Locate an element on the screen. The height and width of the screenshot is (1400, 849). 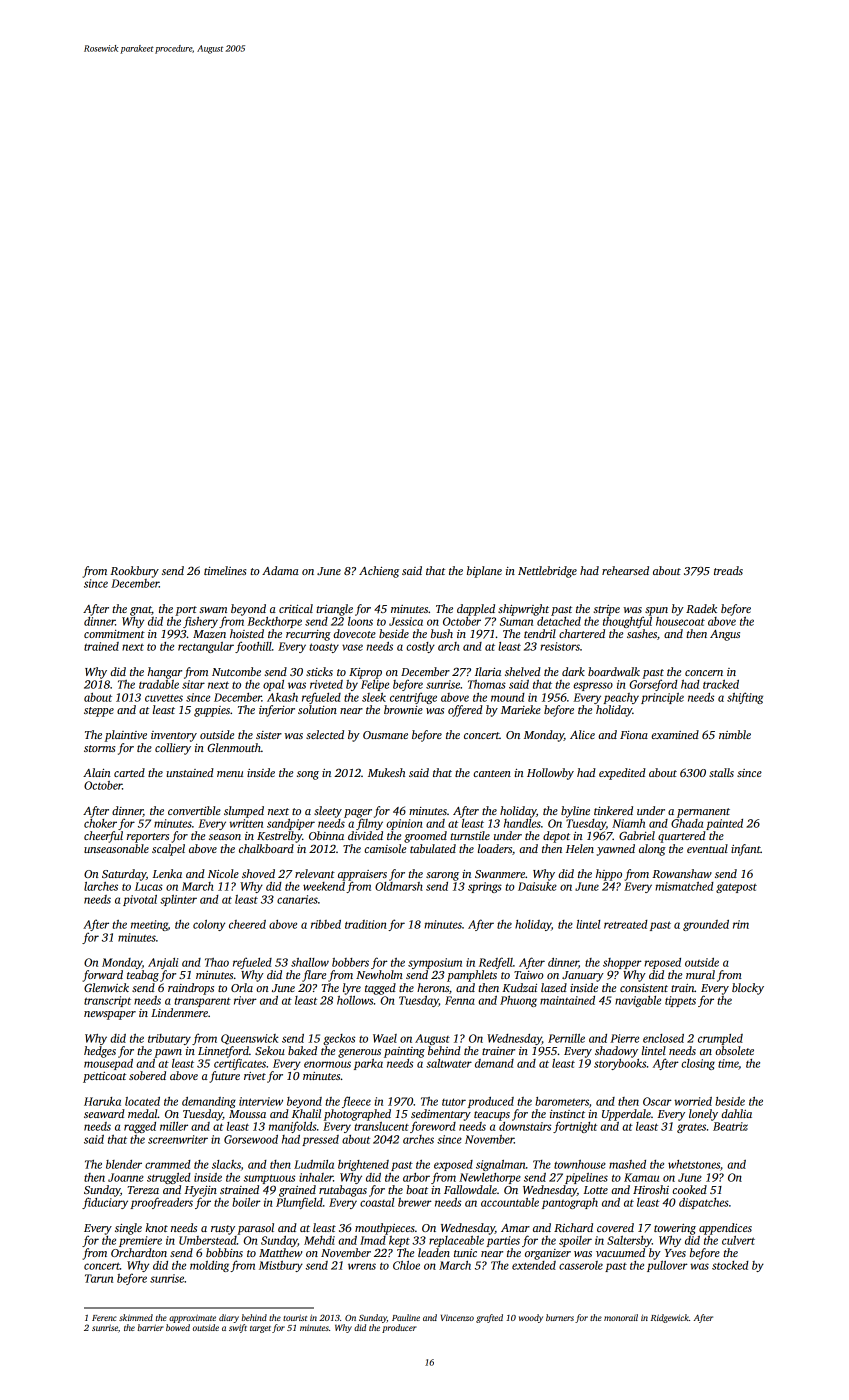
bush is located at coordinates (442, 633).
